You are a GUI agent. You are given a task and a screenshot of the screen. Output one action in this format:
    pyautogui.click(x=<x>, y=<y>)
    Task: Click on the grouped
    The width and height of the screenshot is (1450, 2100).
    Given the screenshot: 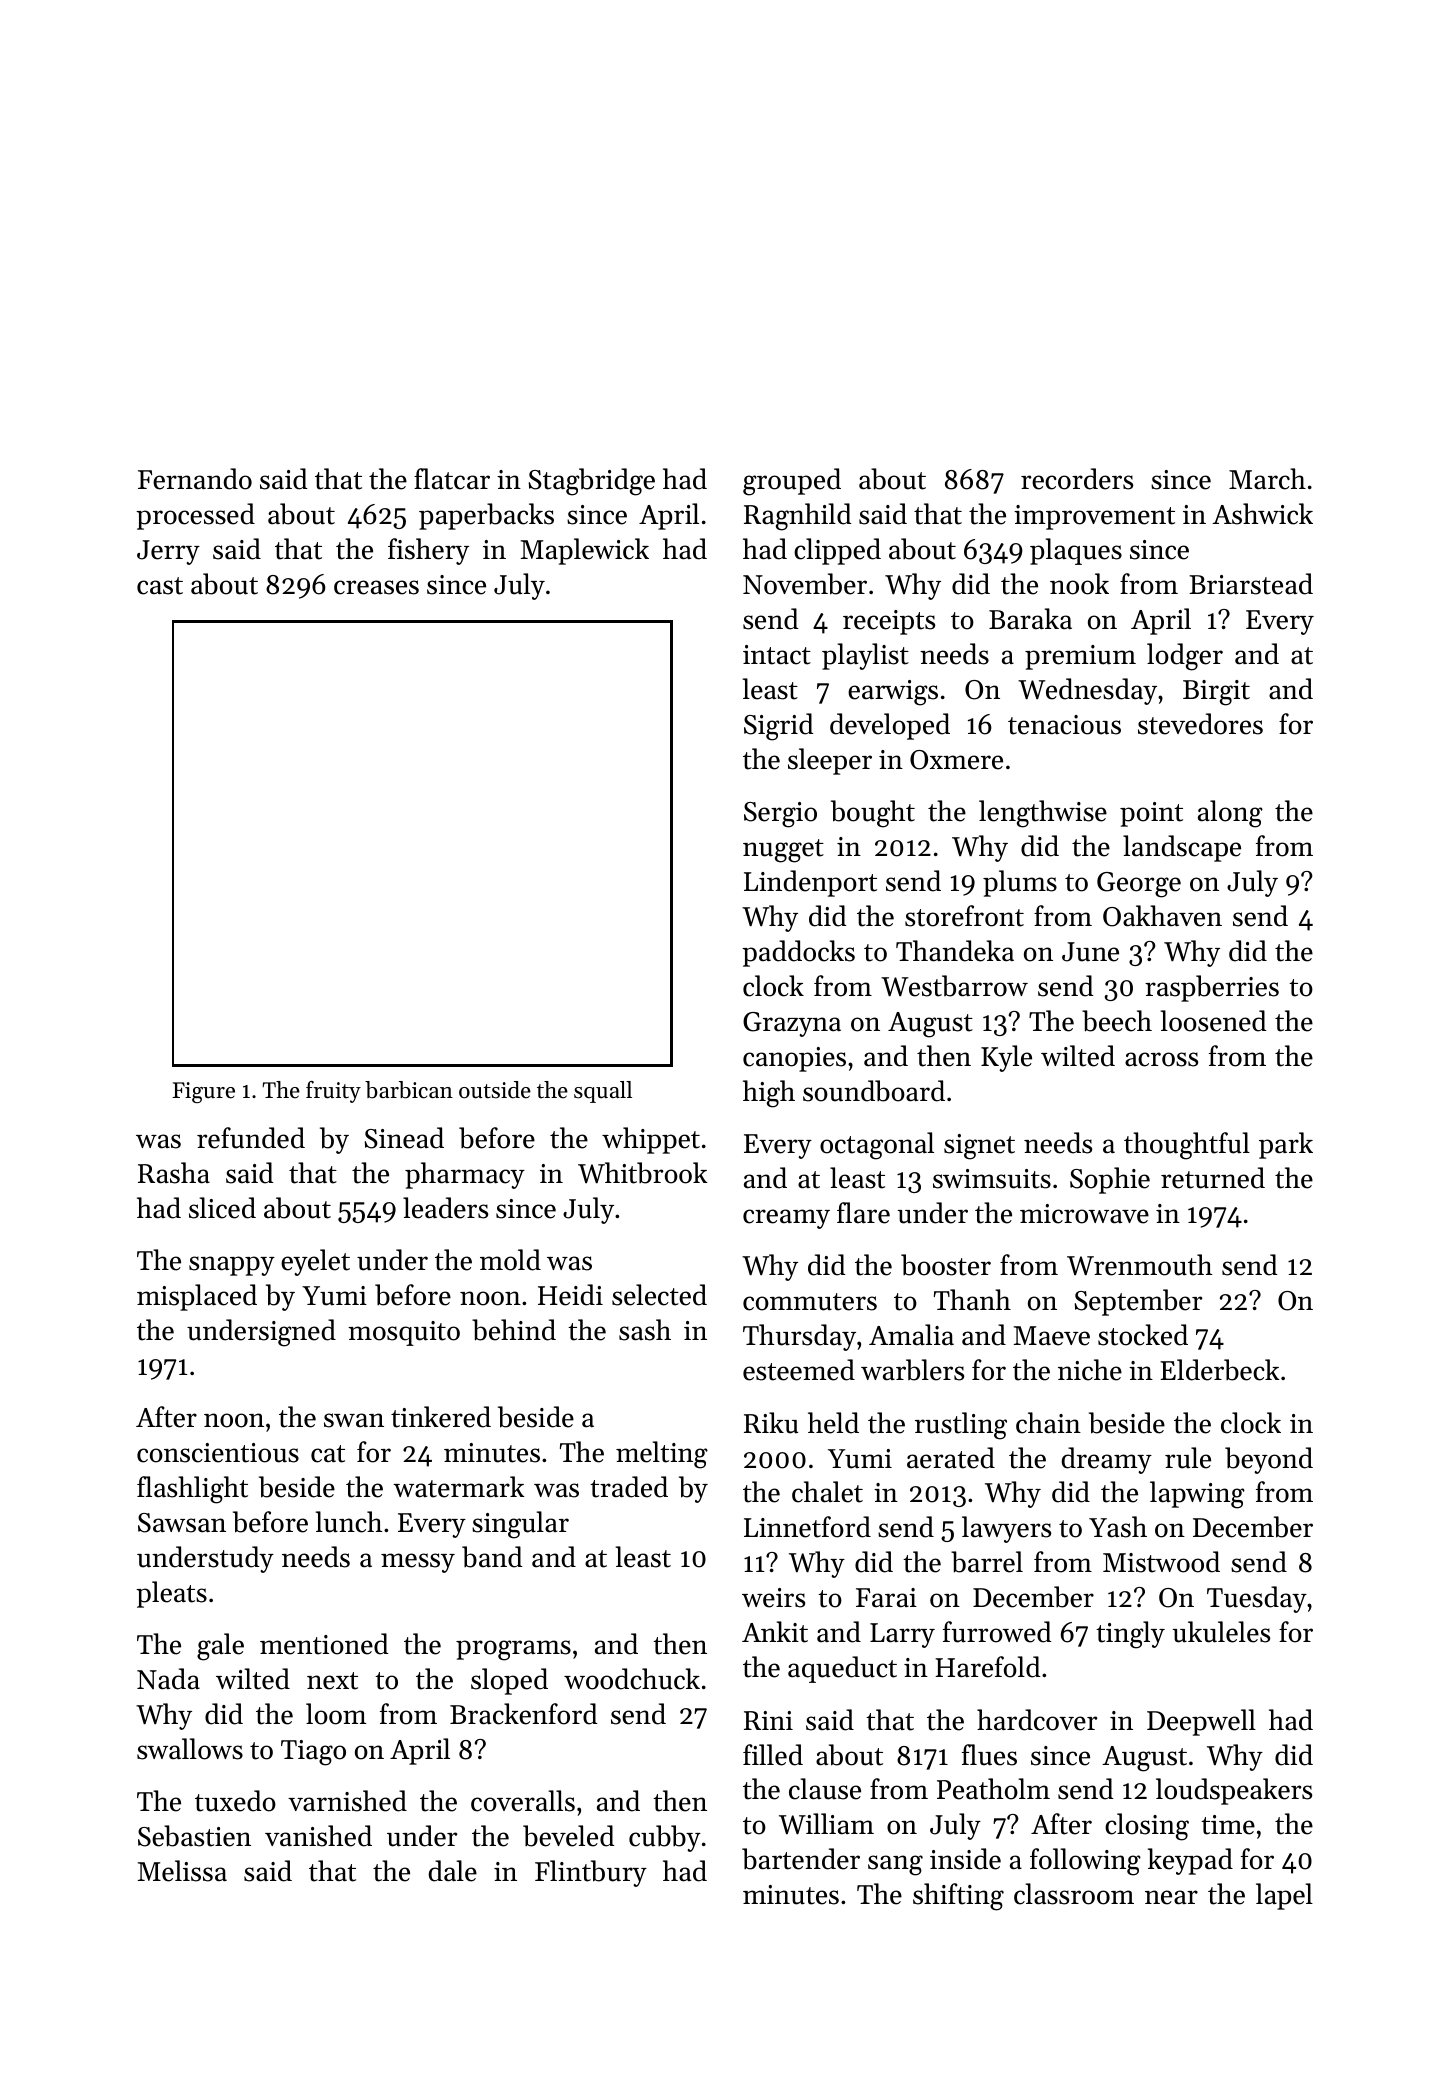 What is the action you would take?
    pyautogui.click(x=792, y=482)
